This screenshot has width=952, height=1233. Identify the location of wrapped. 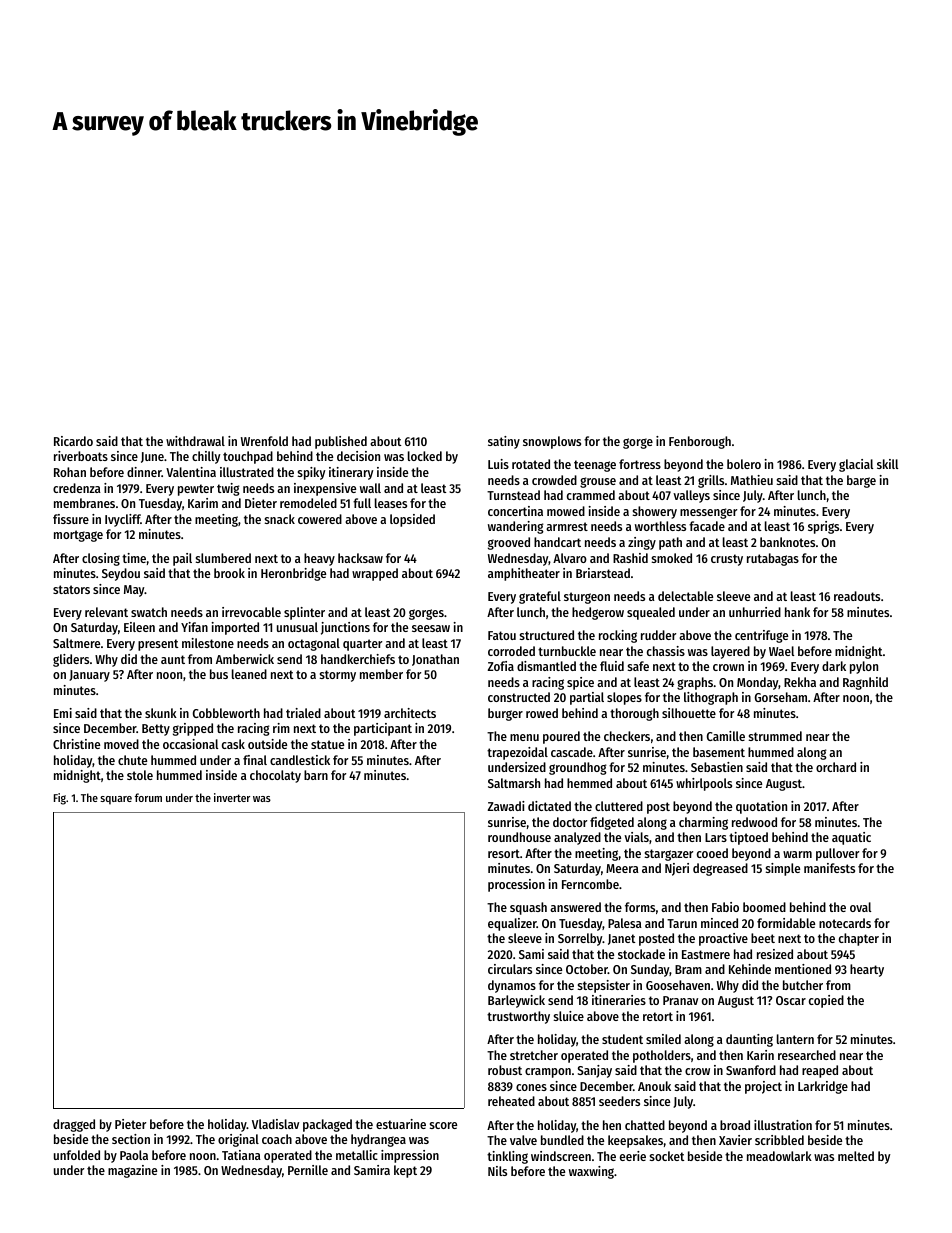
(375, 574).
